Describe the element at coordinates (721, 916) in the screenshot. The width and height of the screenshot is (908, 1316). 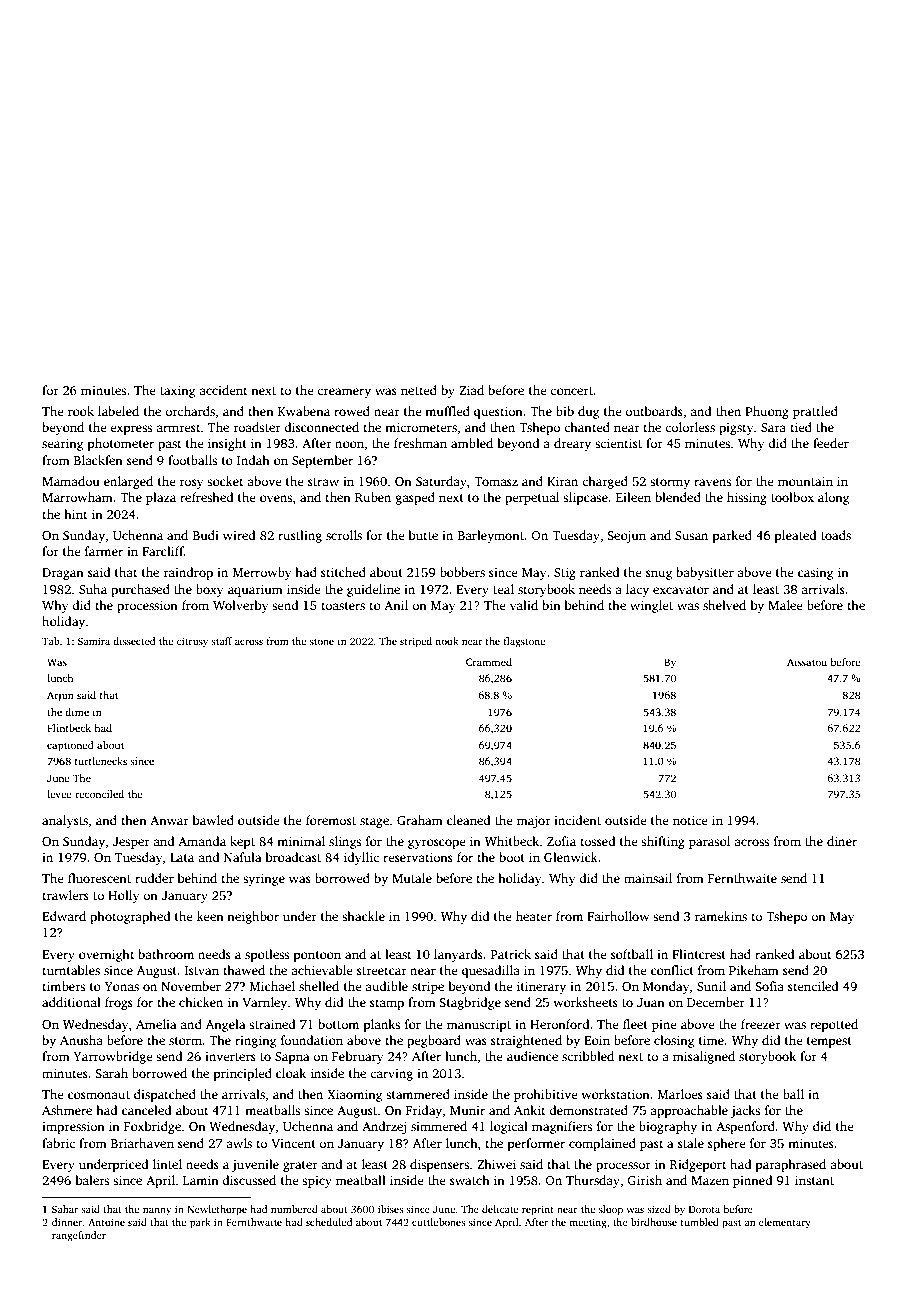
I see `ramekins` at that location.
